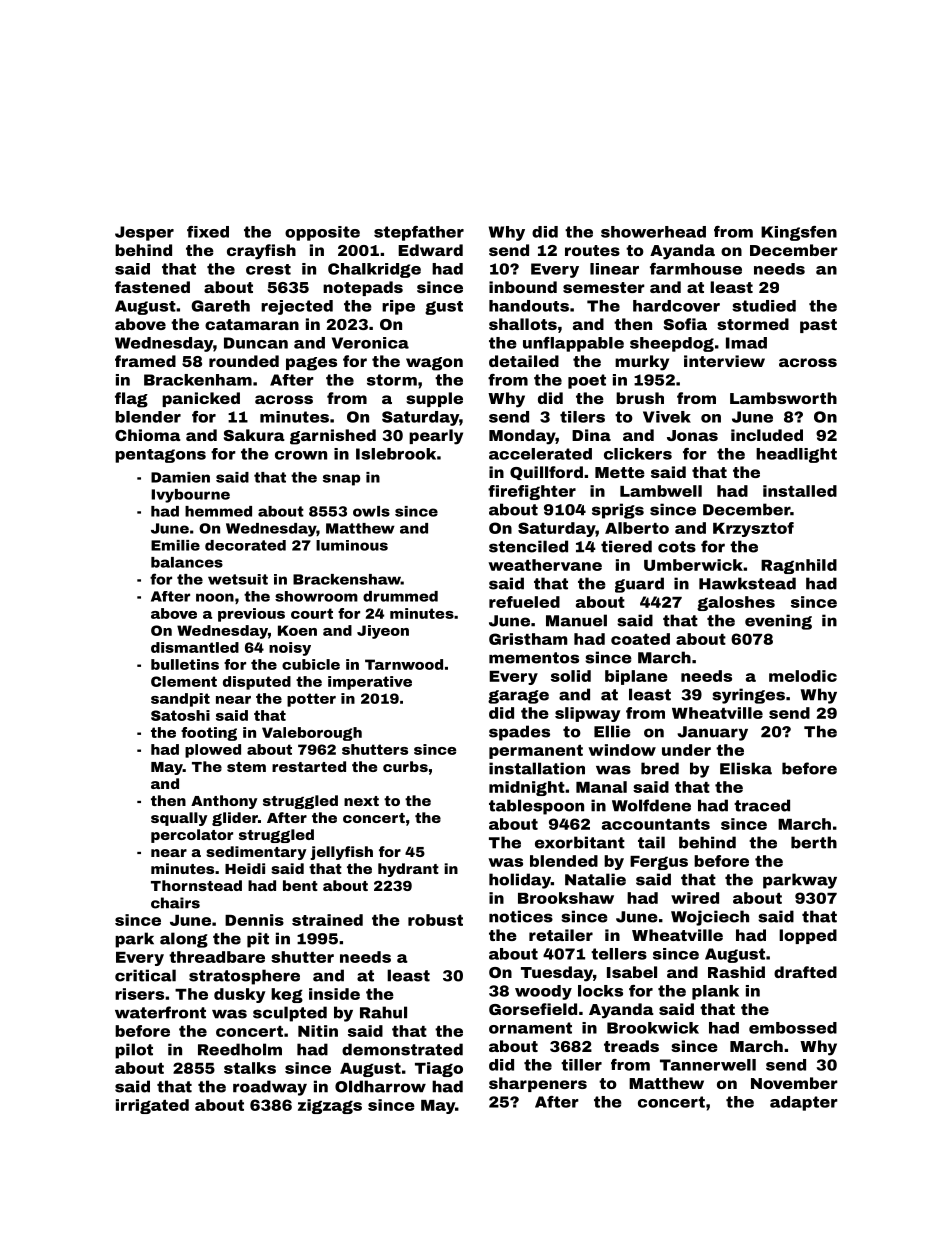 This screenshot has height=1233, width=952. I want to click on traced, so click(762, 805).
